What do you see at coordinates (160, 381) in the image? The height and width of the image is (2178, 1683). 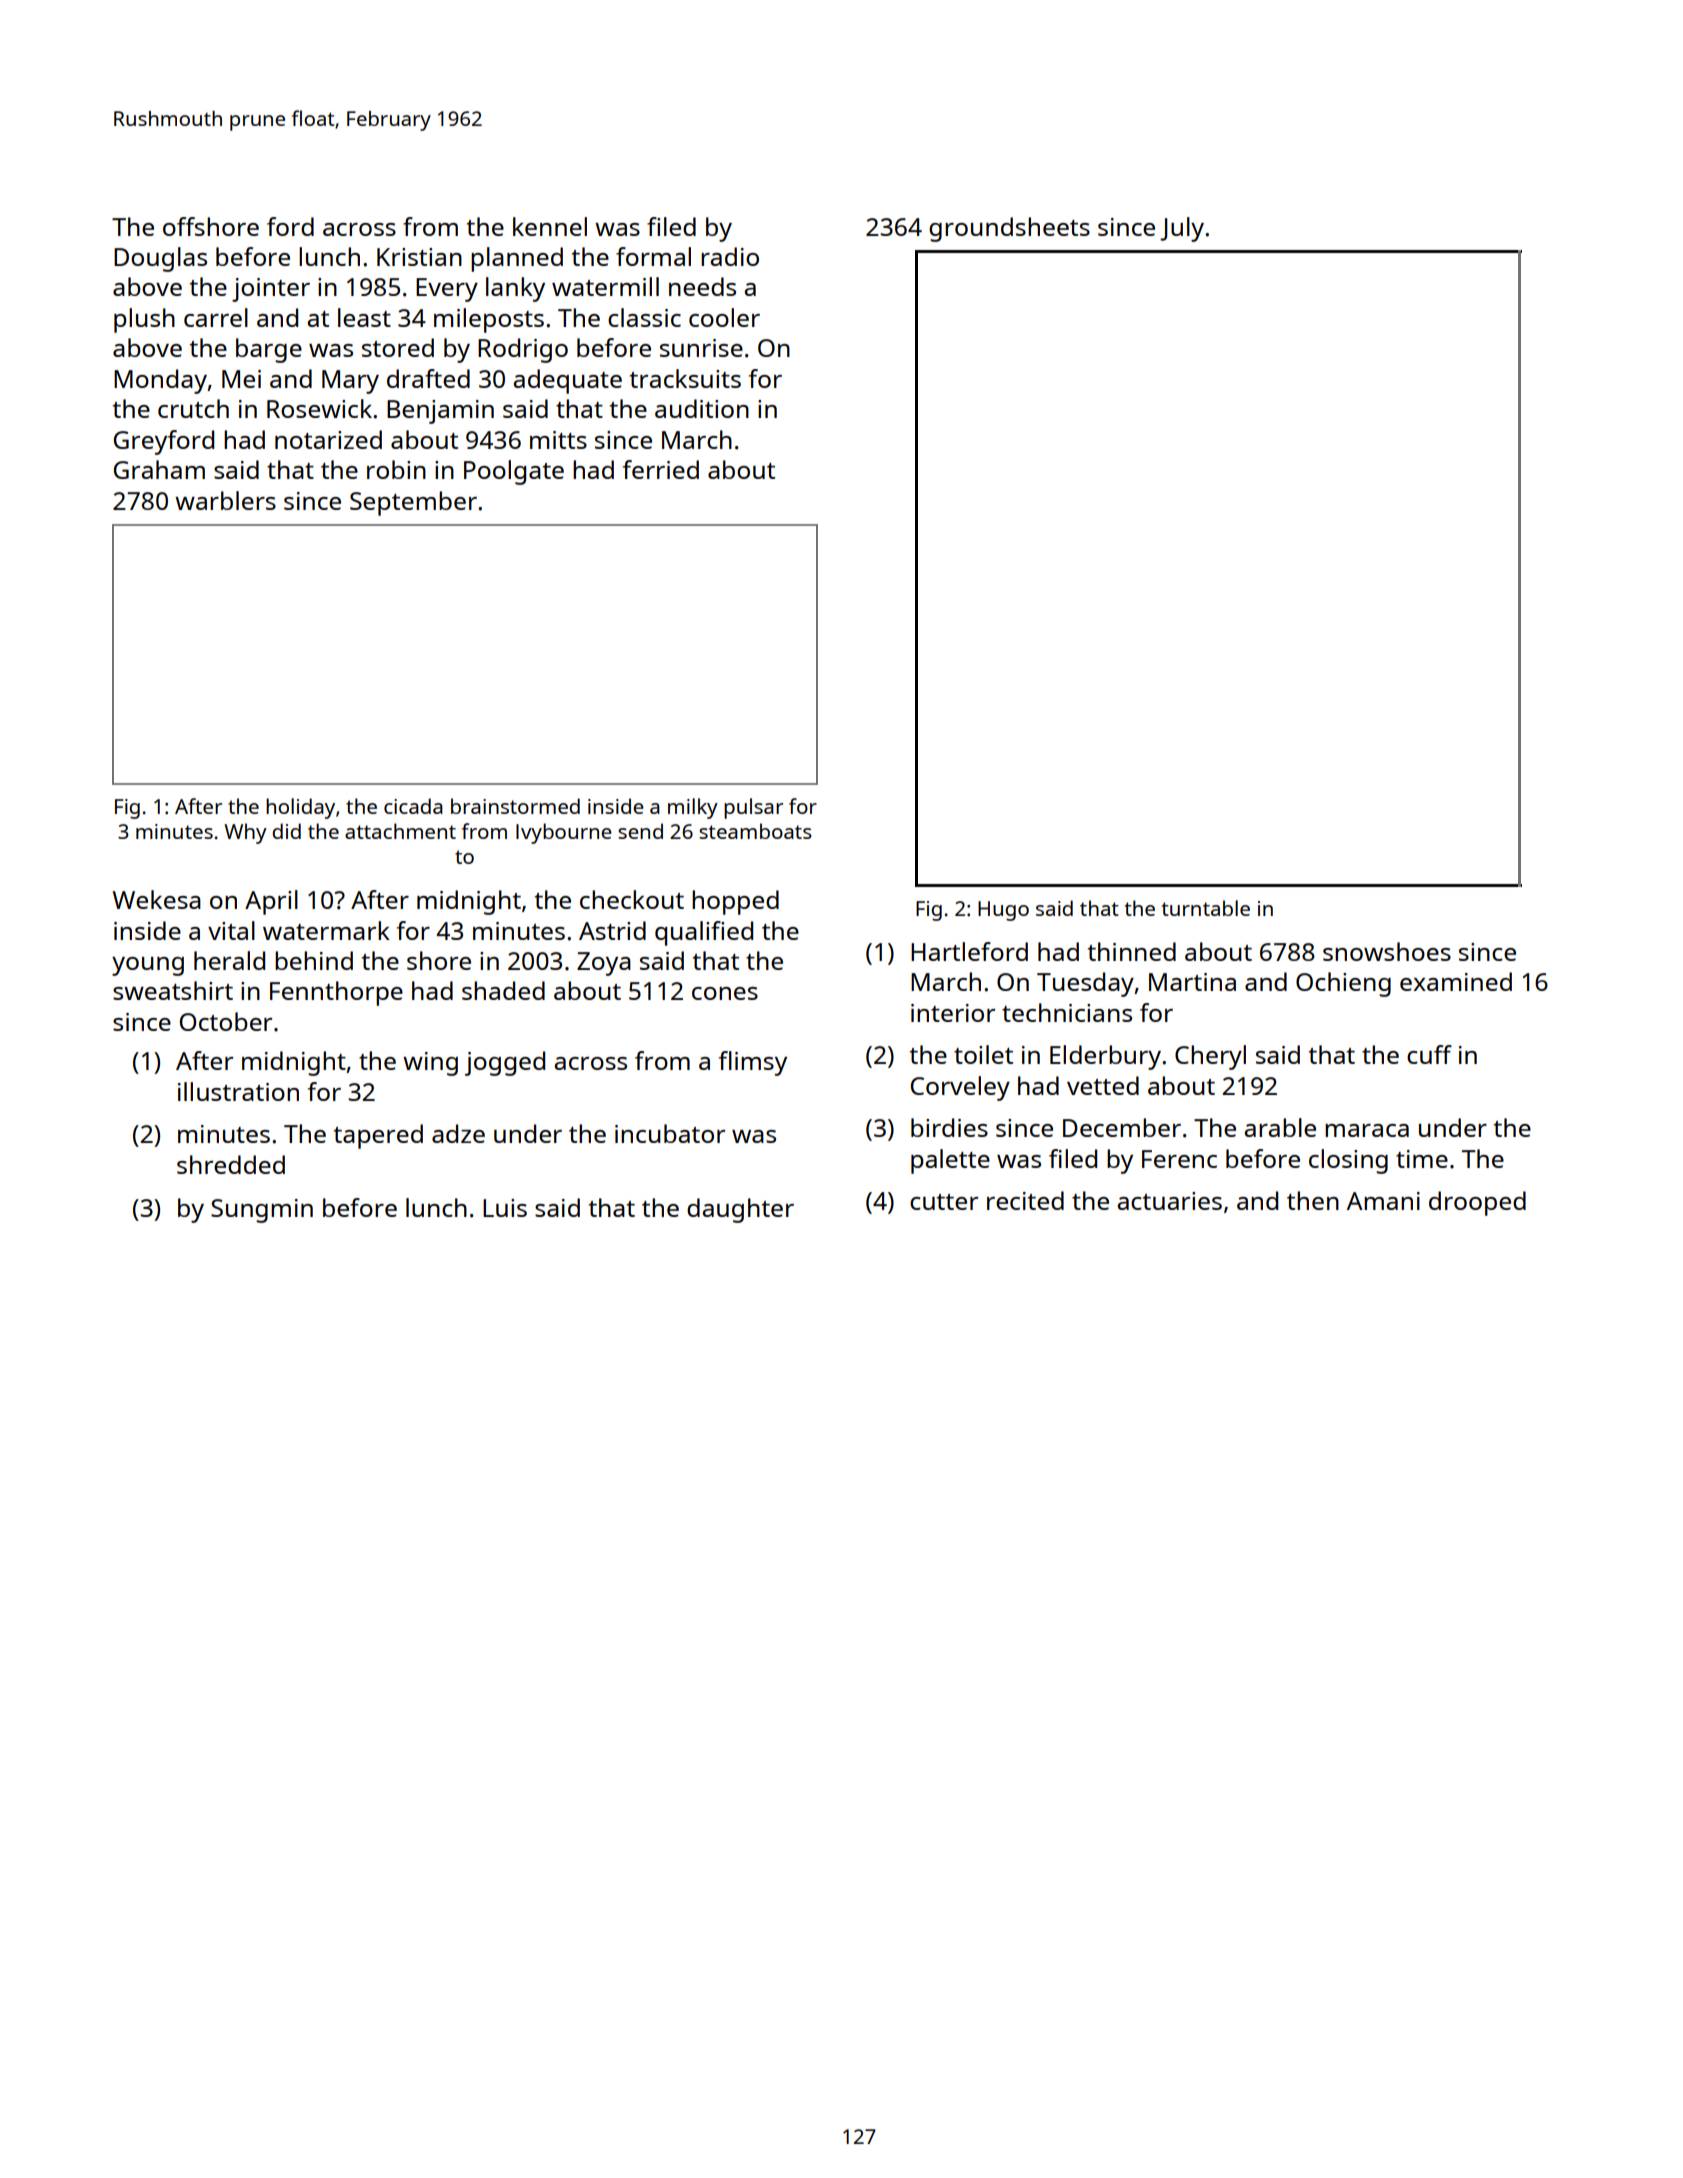 I see `Monday` at bounding box center [160, 381].
